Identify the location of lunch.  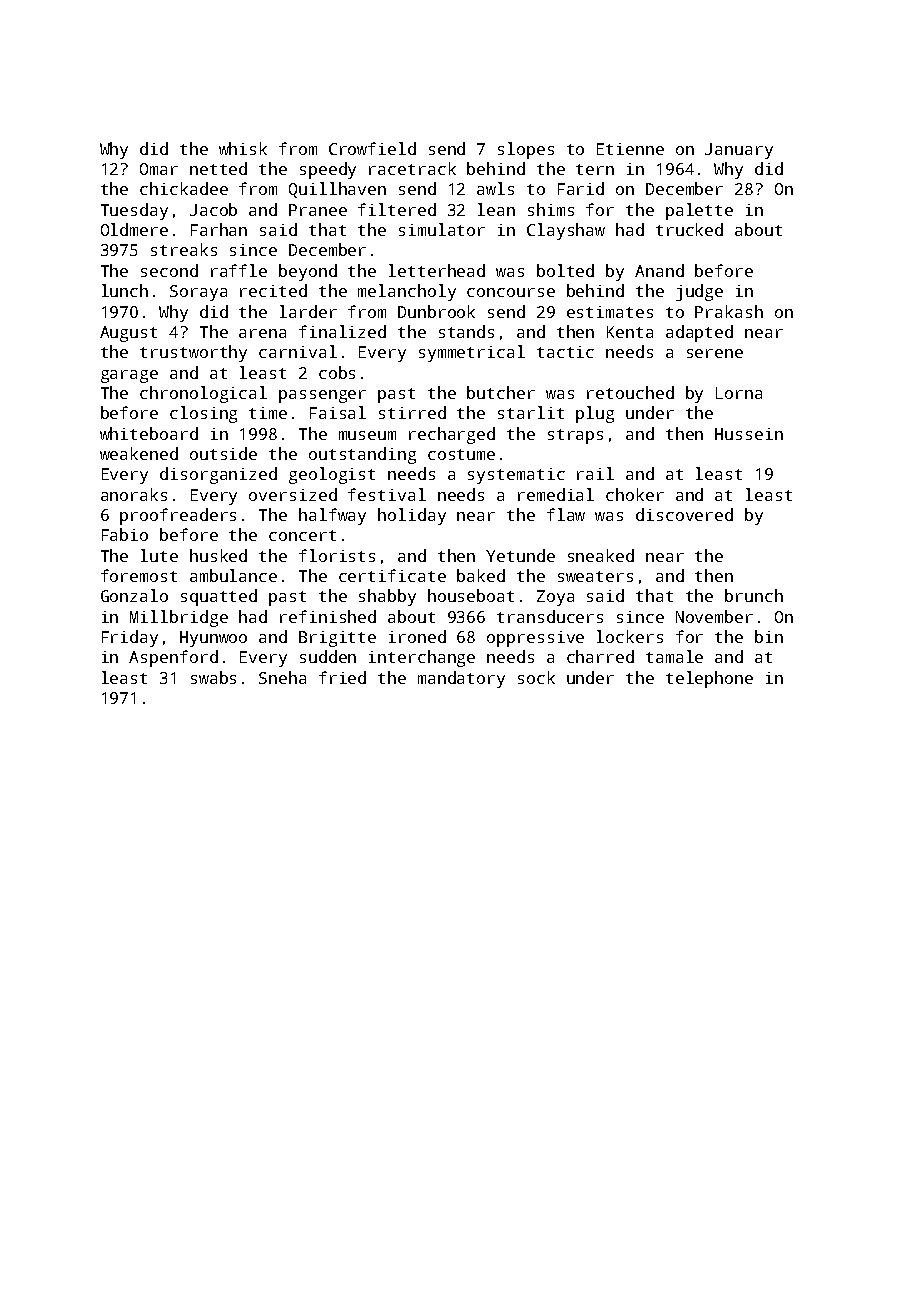
(125, 290).
